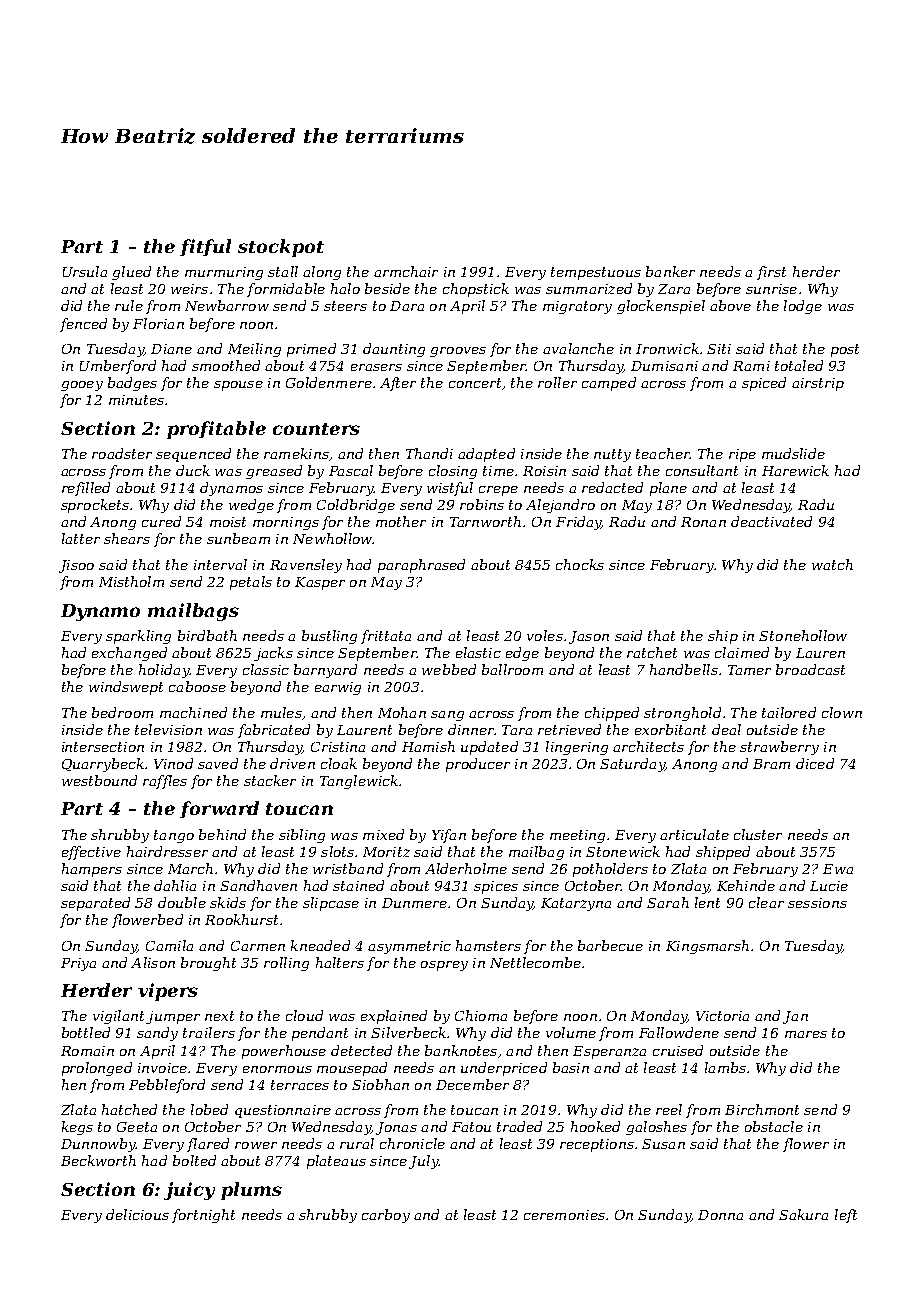 The width and height of the screenshot is (924, 1308). What do you see at coordinates (466, 868) in the screenshot?
I see `Alderholme` at bounding box center [466, 868].
